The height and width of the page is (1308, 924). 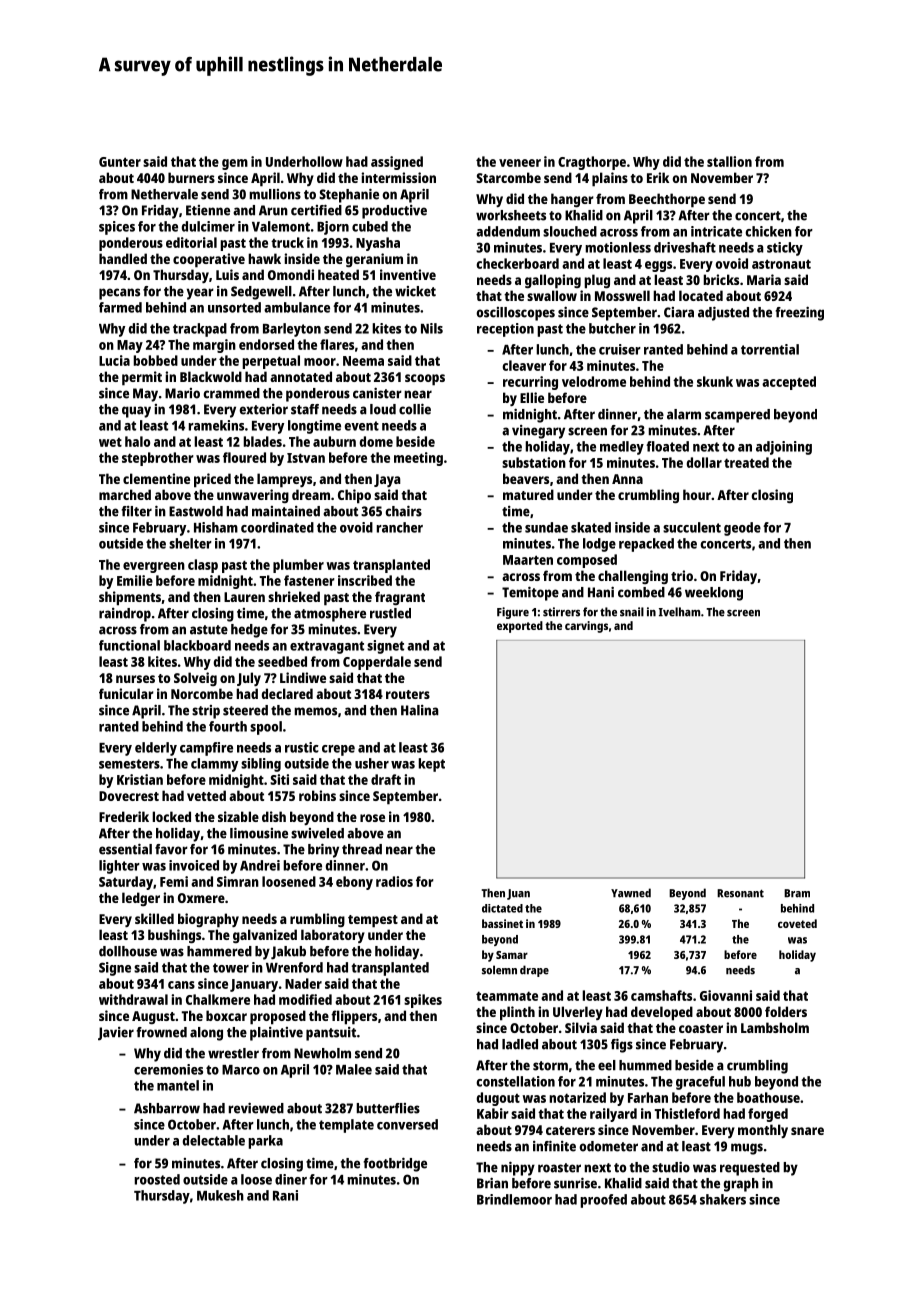 I want to click on veneer, so click(x=520, y=163).
